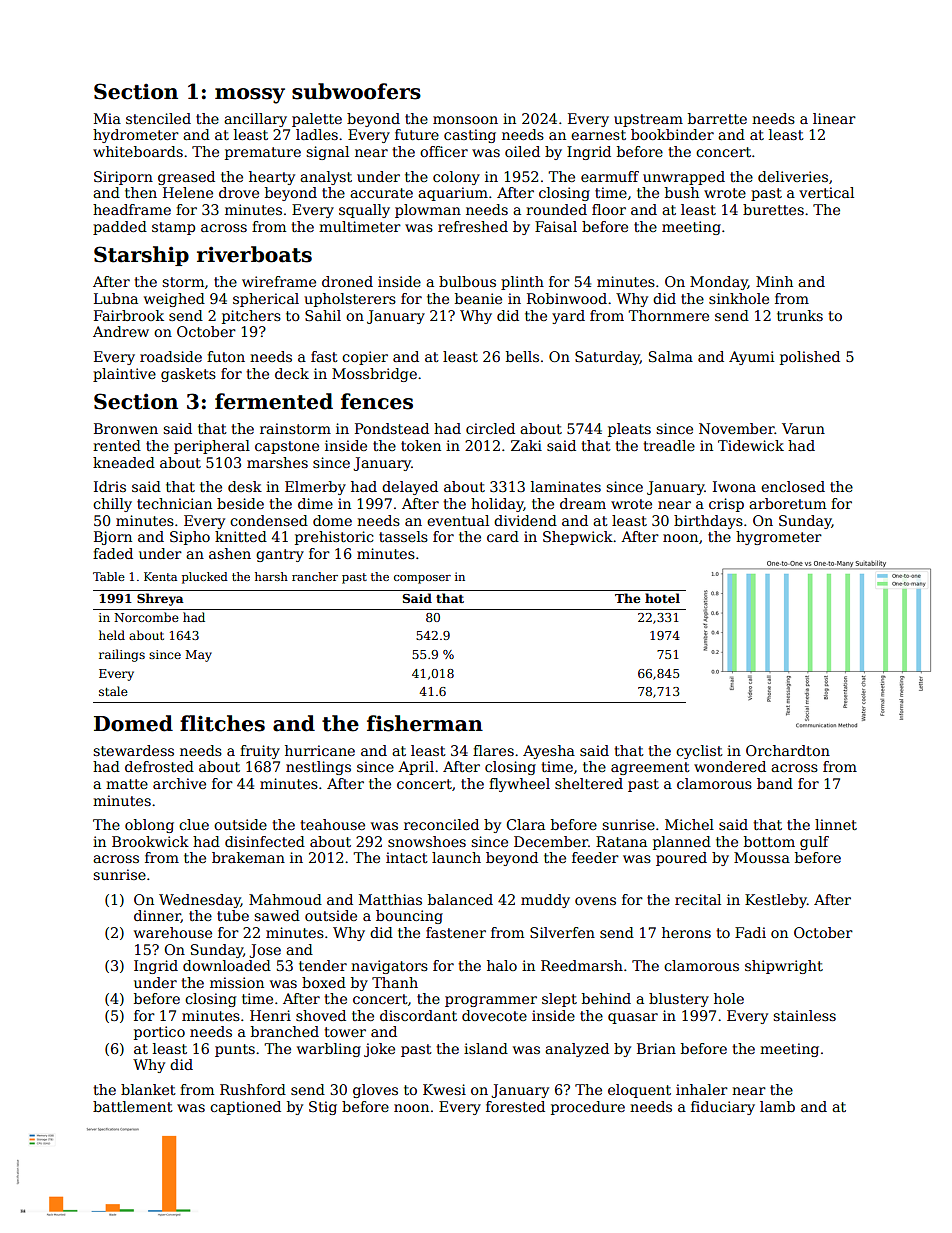  Describe the element at coordinates (159, 1033) in the screenshot. I see `portico` at that location.
